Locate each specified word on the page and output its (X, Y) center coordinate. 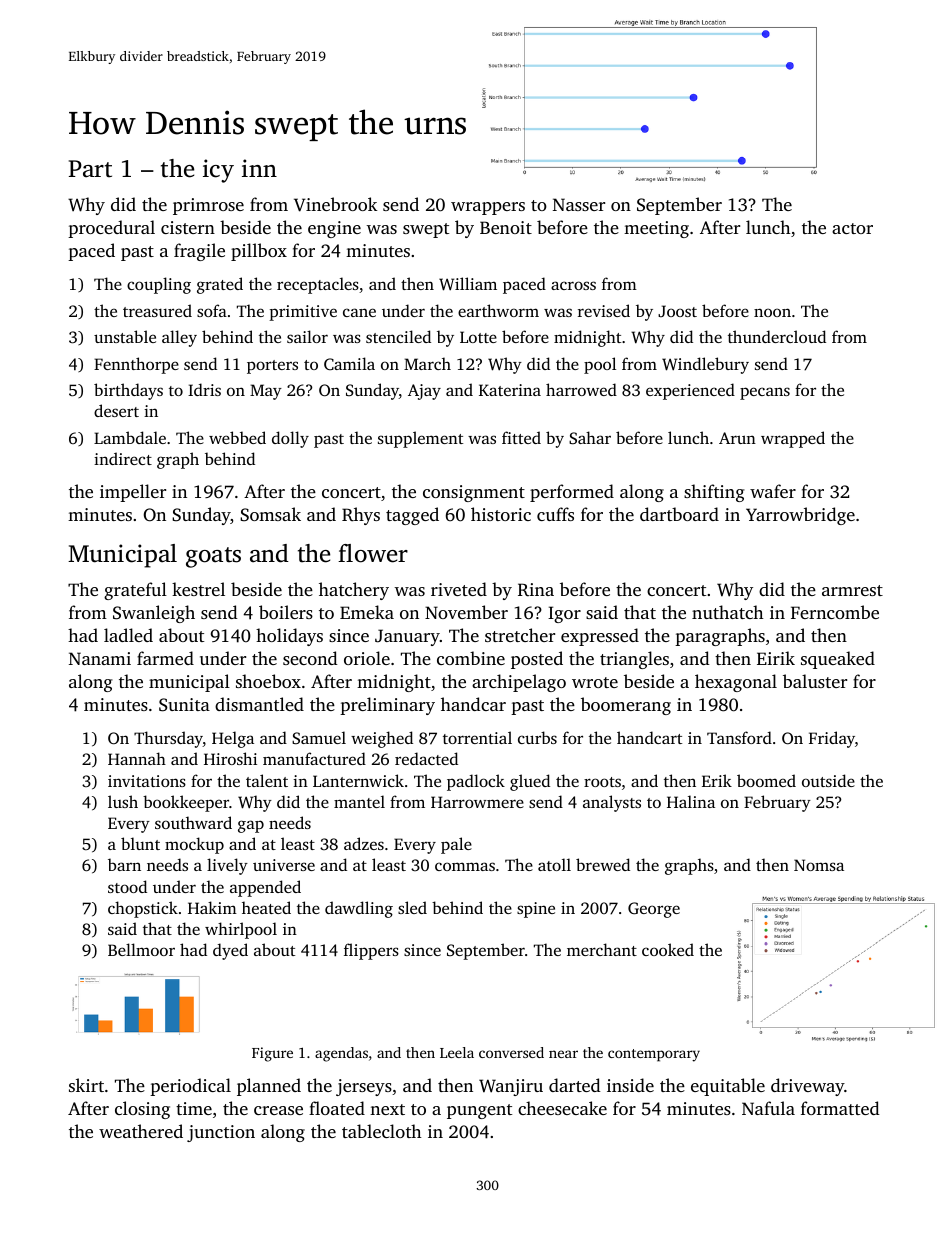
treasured (157, 310)
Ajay (424, 392)
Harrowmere (477, 802)
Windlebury (705, 365)
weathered (141, 1131)
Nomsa (819, 865)
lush (123, 801)
